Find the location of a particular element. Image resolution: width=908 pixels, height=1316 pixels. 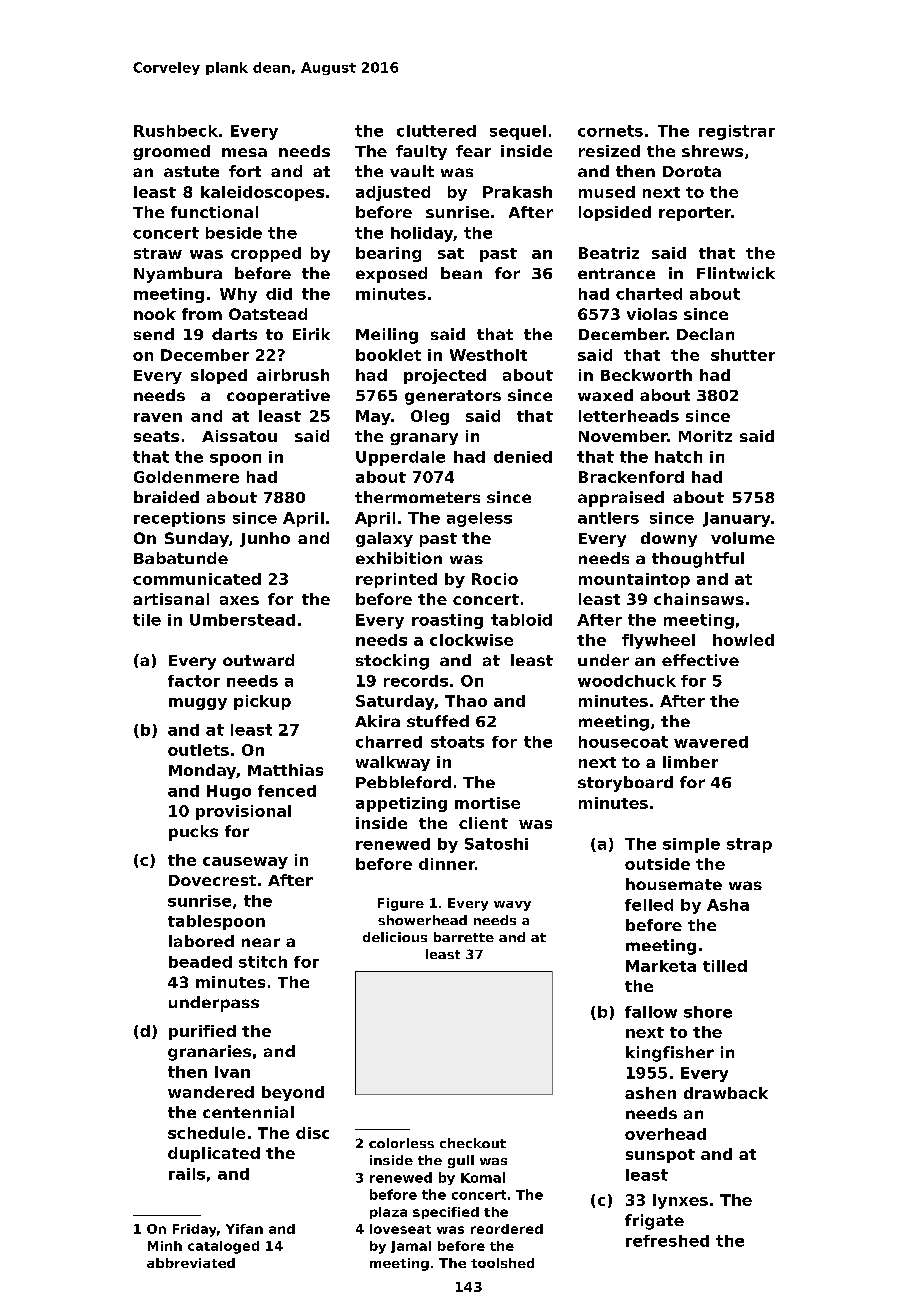

wandered is located at coordinates (211, 1092).
